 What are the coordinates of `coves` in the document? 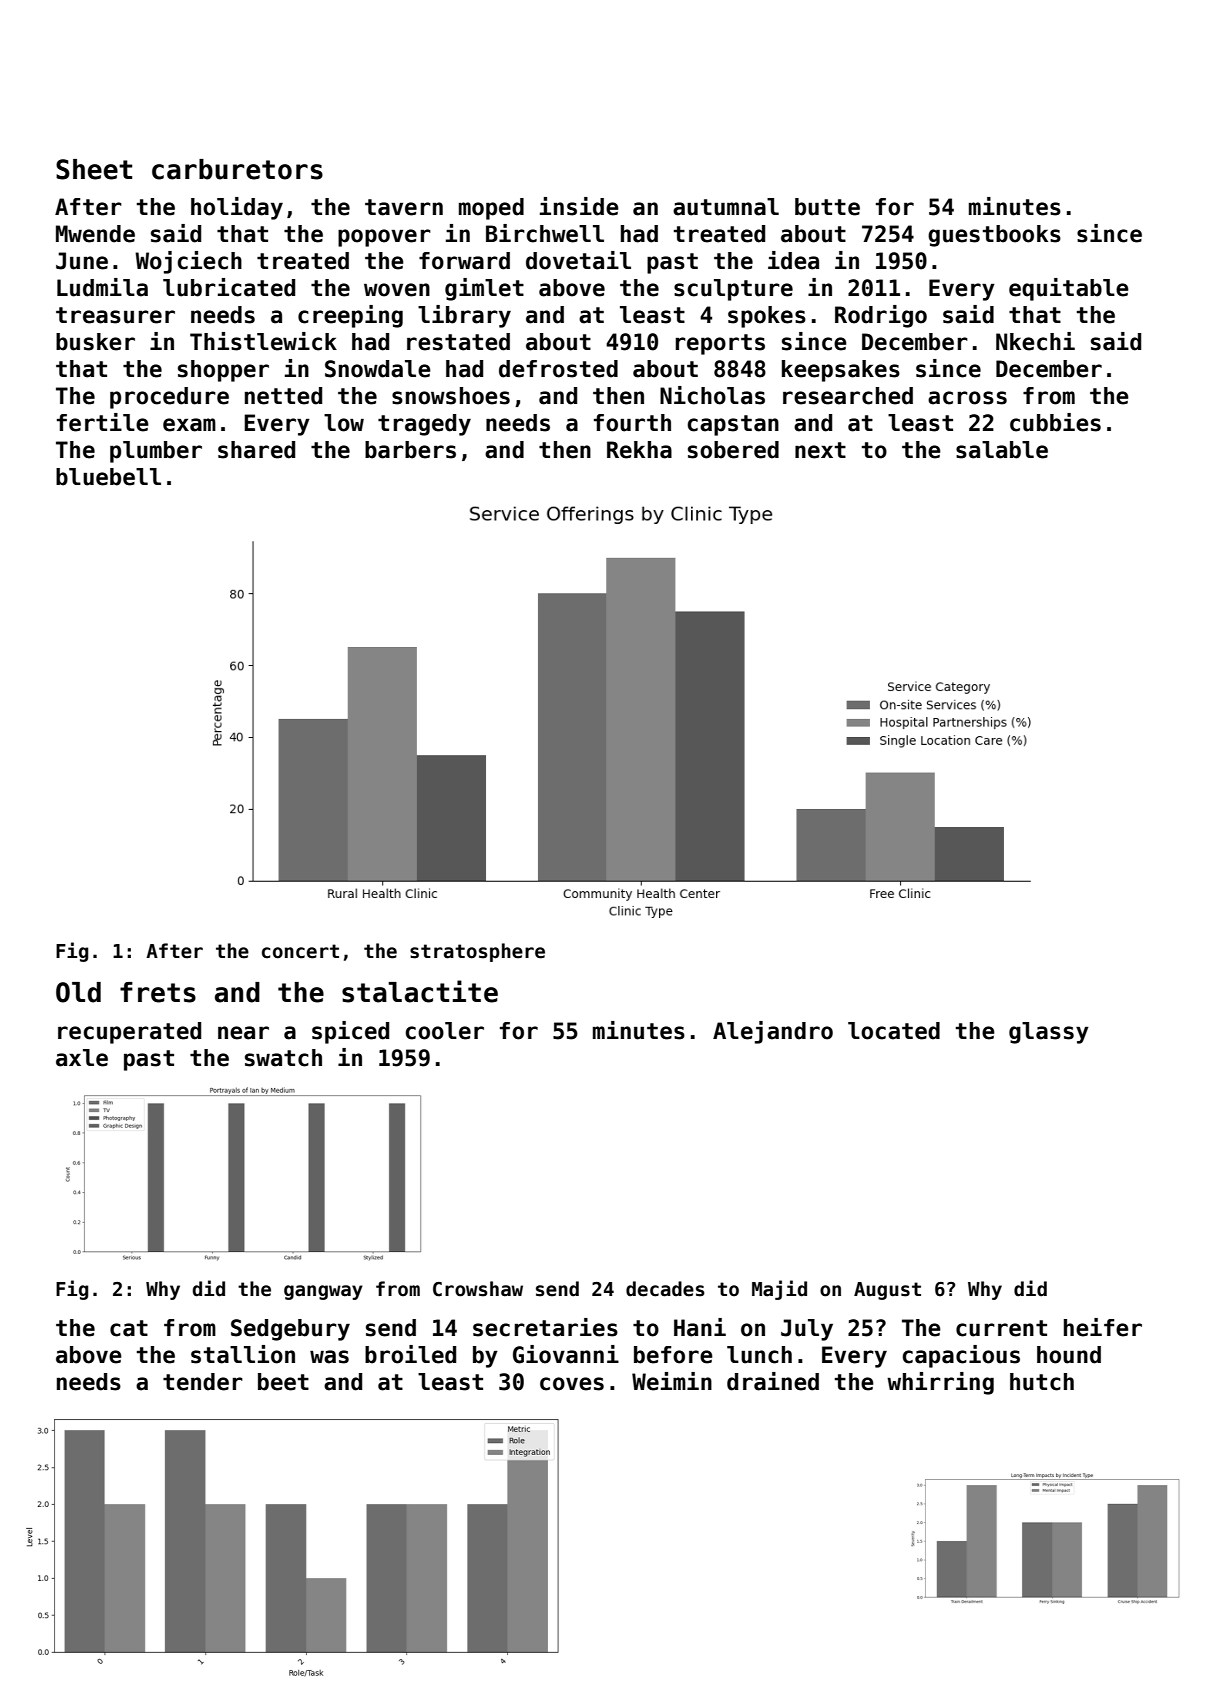 It's located at (572, 1384).
